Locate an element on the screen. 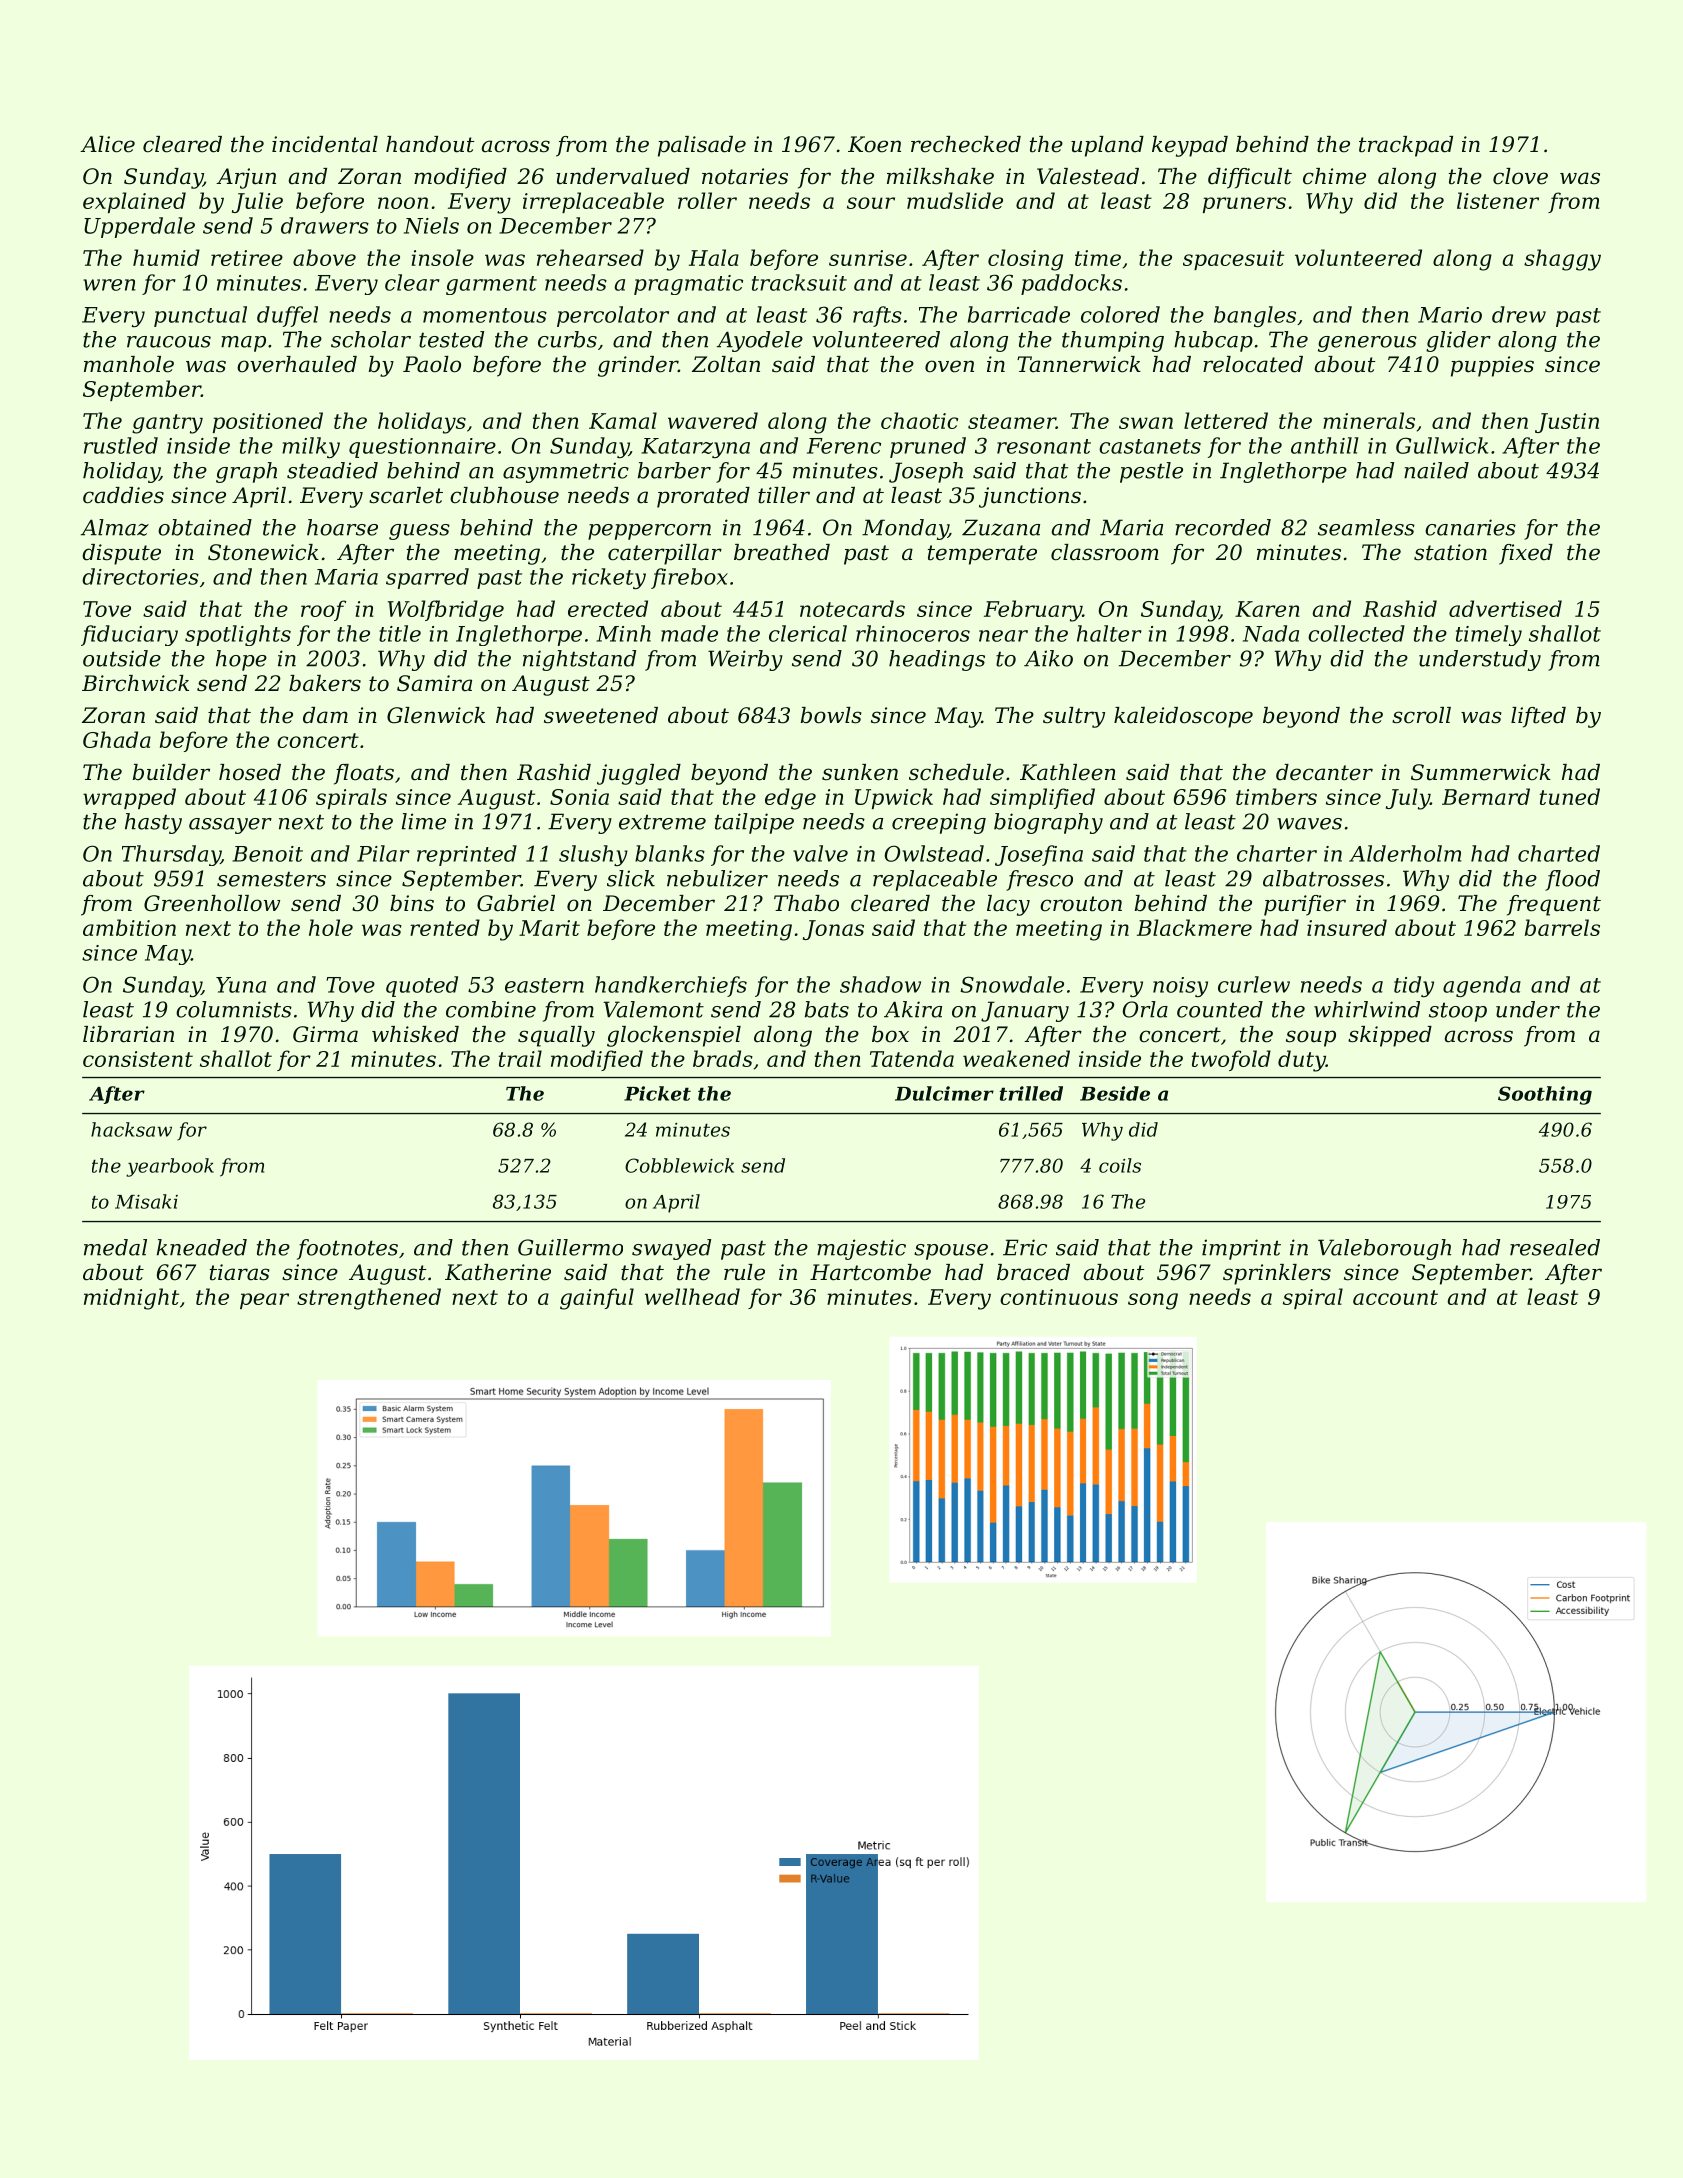 Image resolution: width=1683 pixels, height=2178 pixels. stoop is located at coordinates (1458, 1012).
